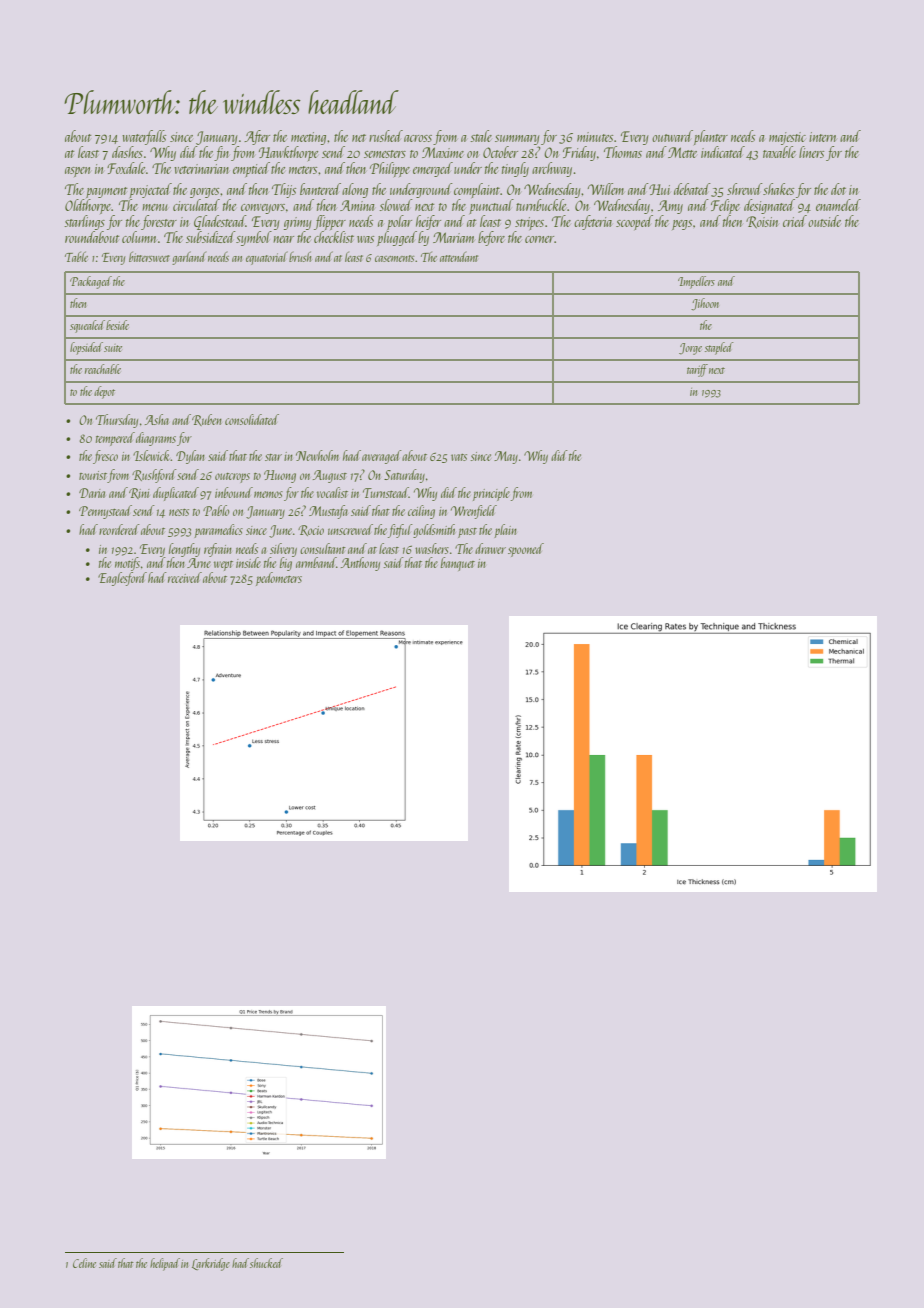 Image resolution: width=924 pixels, height=1308 pixels. I want to click on aspen, so click(77, 172).
